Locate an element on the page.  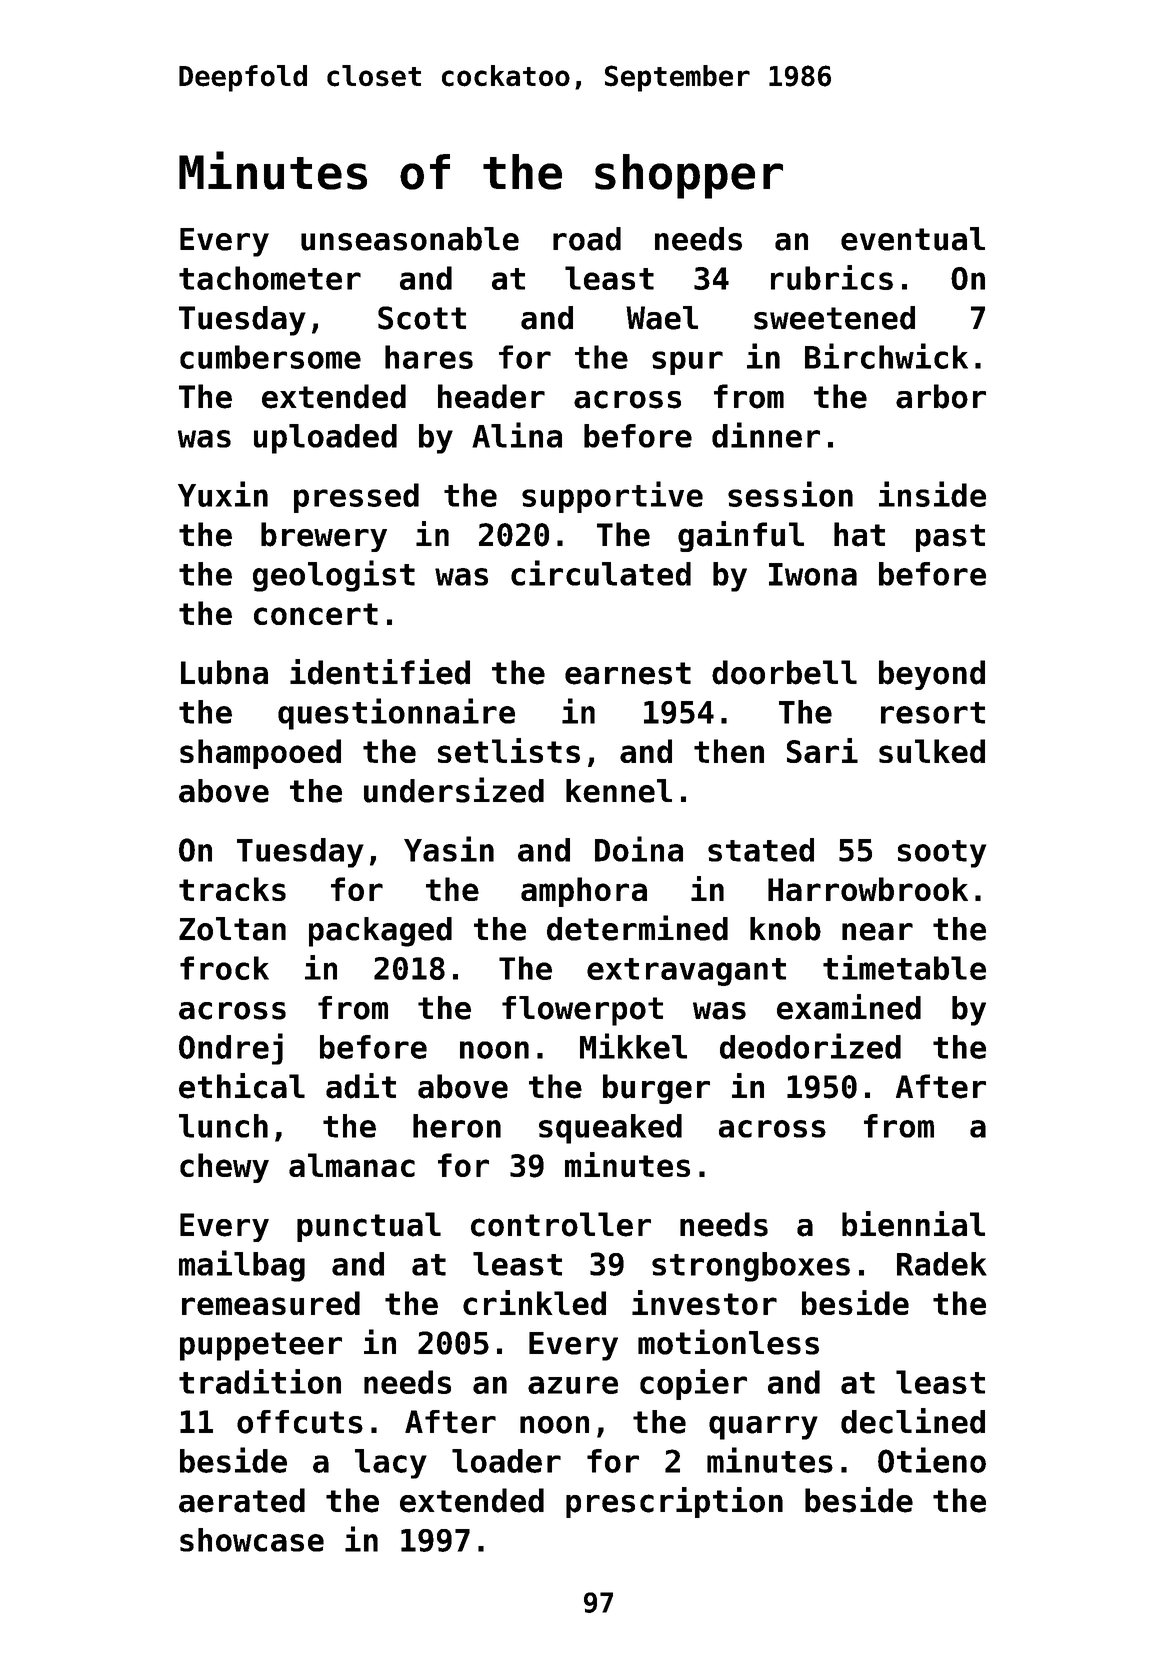
road is located at coordinates (587, 239).
